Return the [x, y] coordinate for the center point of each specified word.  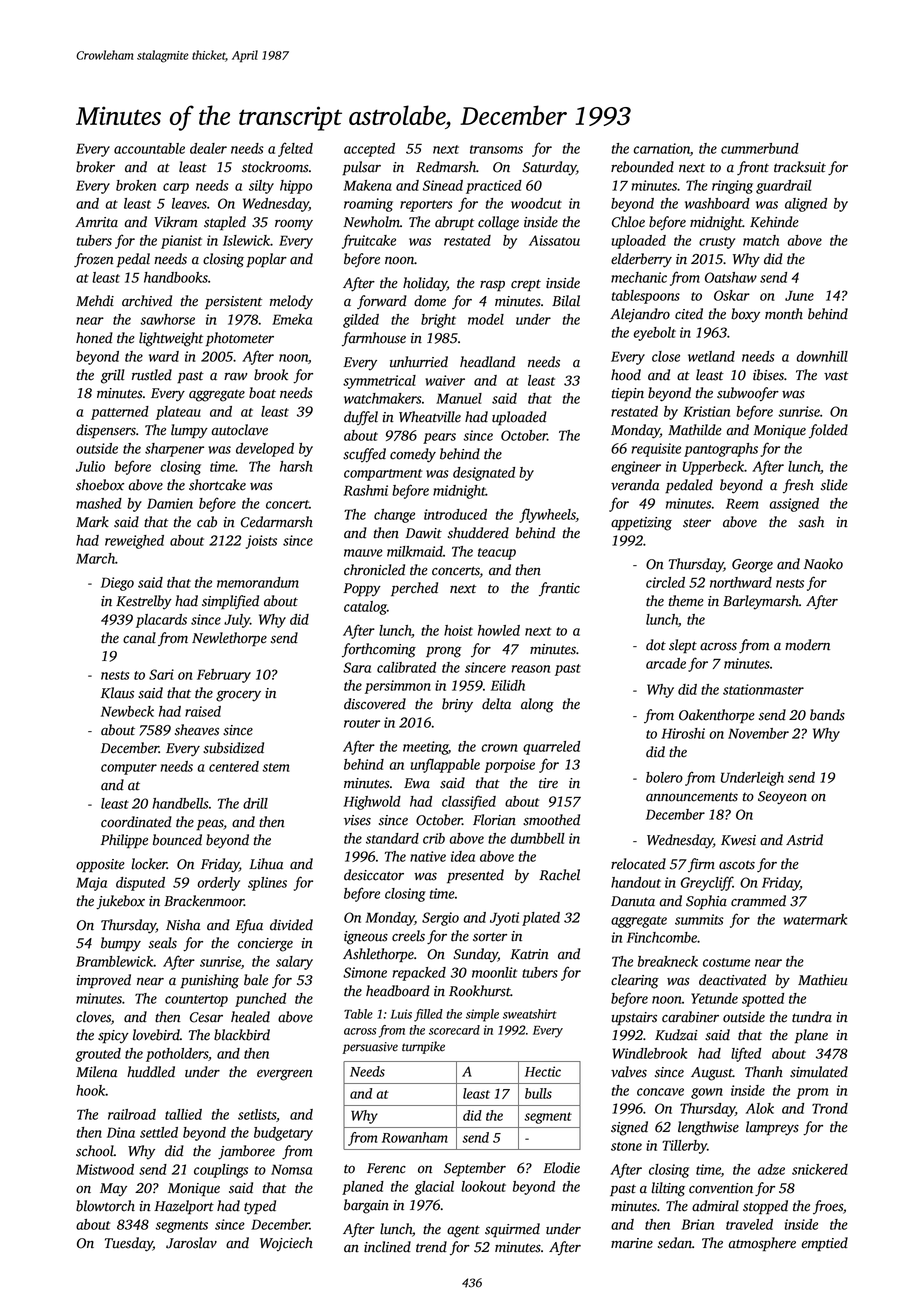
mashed [99, 503]
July [237, 621]
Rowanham [415, 1137]
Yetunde [714, 998]
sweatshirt [530, 1014]
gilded [361, 321]
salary [294, 963]
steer [697, 523]
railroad [132, 1114]
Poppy [362, 590]
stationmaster [763, 689]
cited [689, 314]
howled [499, 630]
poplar [266, 260]
